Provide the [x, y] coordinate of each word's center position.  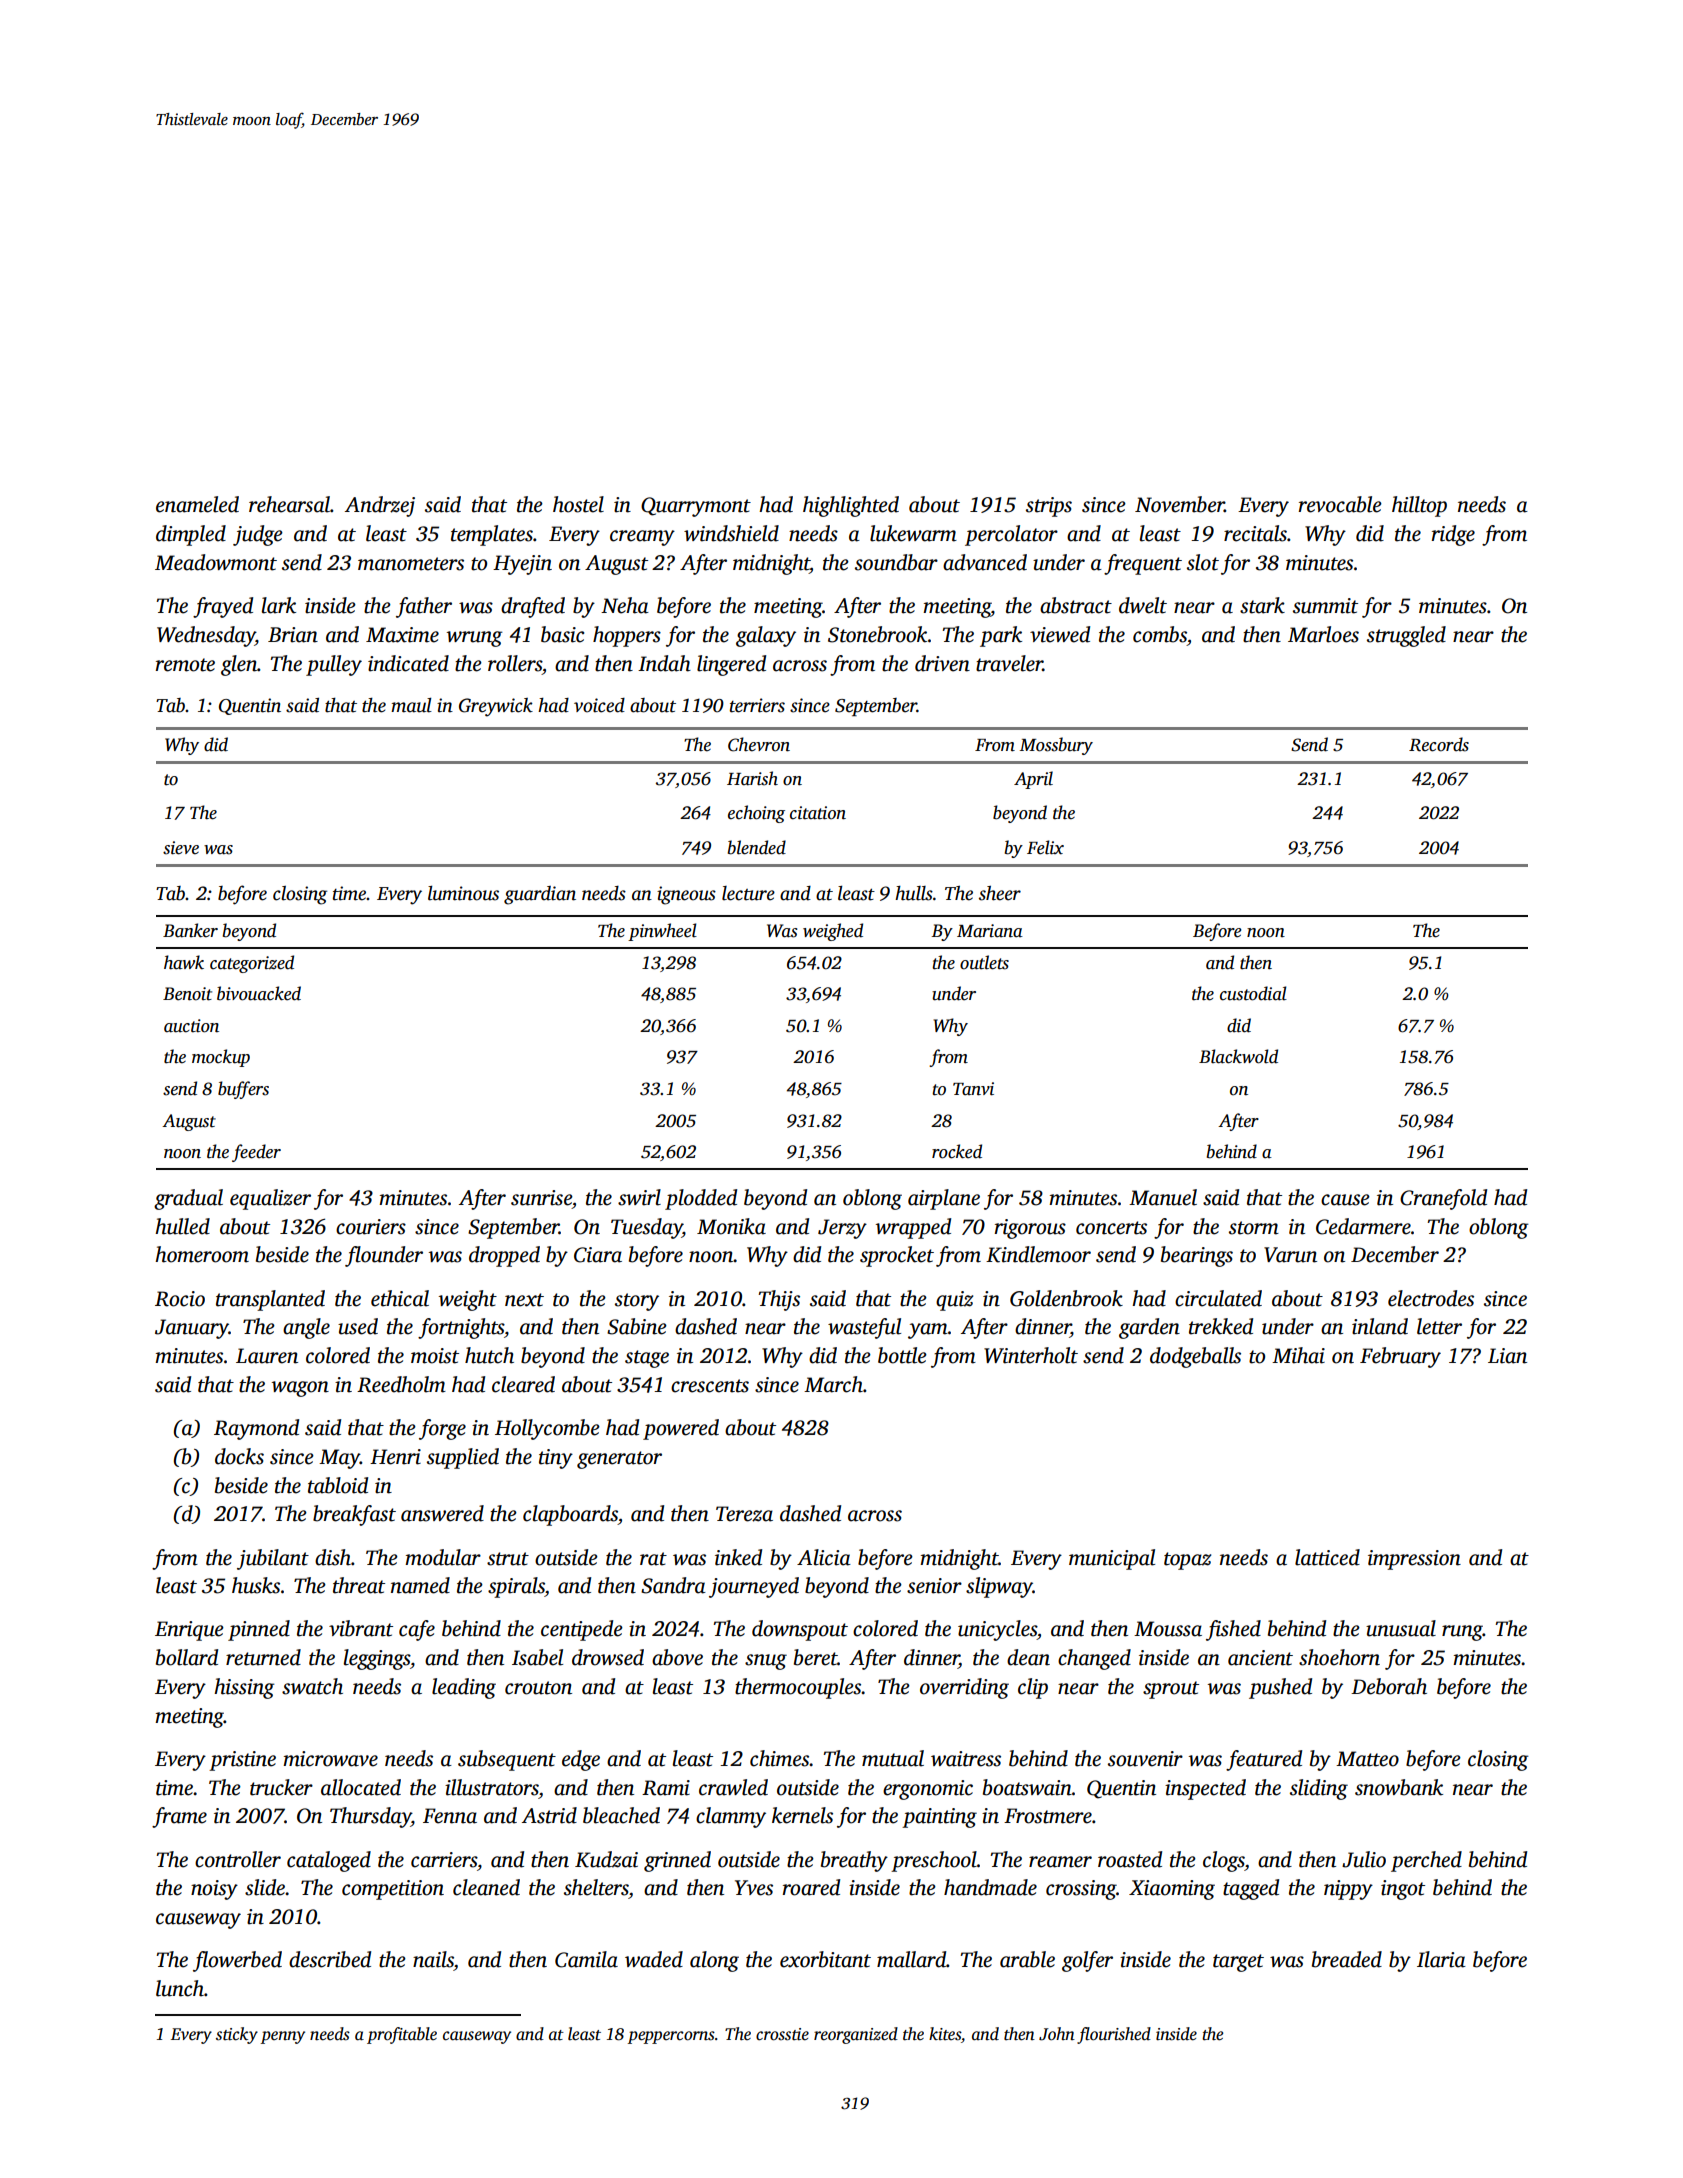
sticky [237, 2035]
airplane [944, 1199]
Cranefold [1443, 1199]
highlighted [851, 506]
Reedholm [401, 1384]
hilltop [1419, 506]
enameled [197, 504]
